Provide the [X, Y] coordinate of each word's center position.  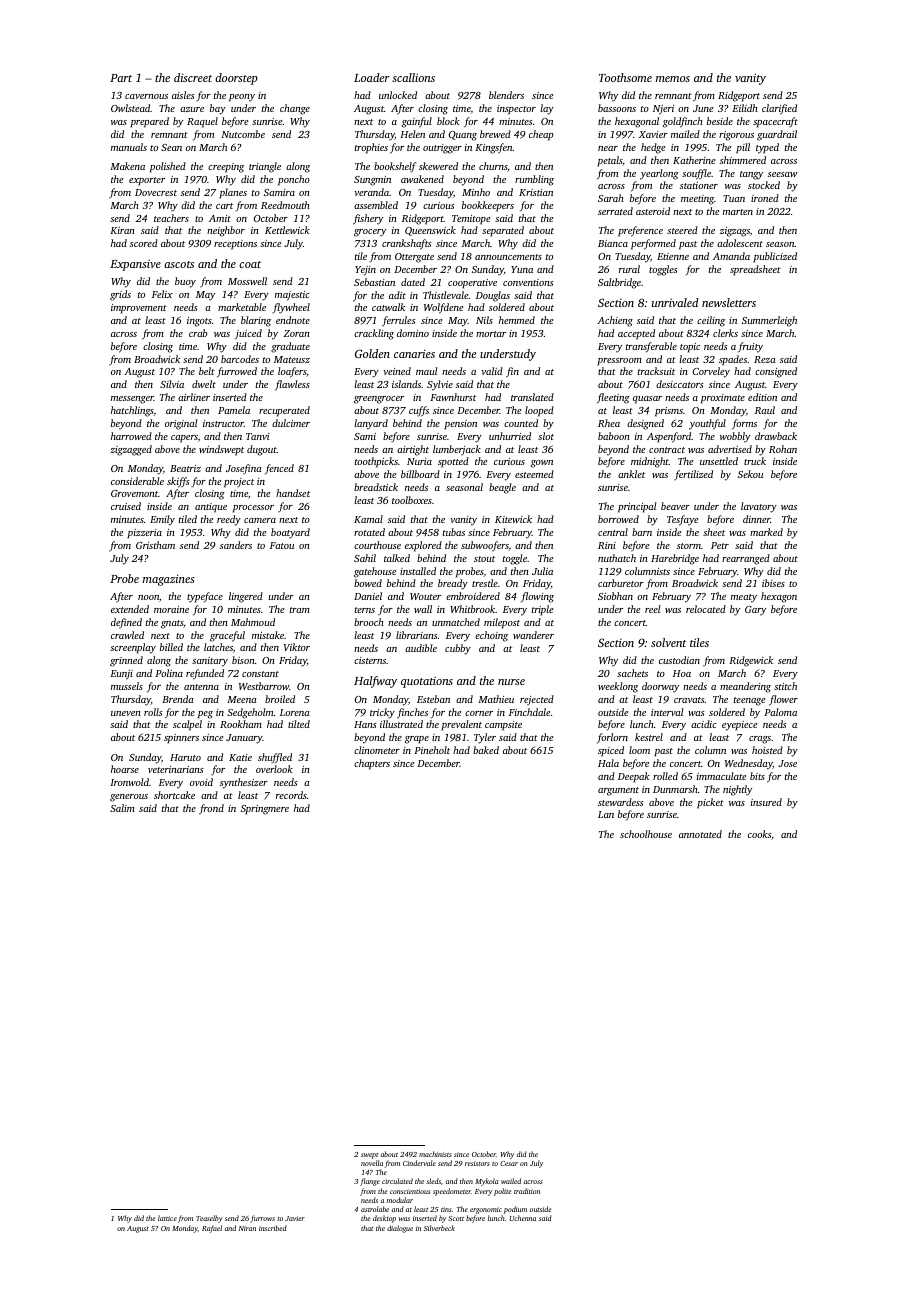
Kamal [368, 519]
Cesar [509, 1163]
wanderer [533, 635]
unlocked [398, 95]
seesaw [783, 174]
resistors [477, 1164]
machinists [435, 1154]
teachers [171, 218]
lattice [167, 1218]
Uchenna [522, 1218]
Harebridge [675, 559]
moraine [171, 609]
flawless [292, 385]
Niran [247, 1228]
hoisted [767, 750]
